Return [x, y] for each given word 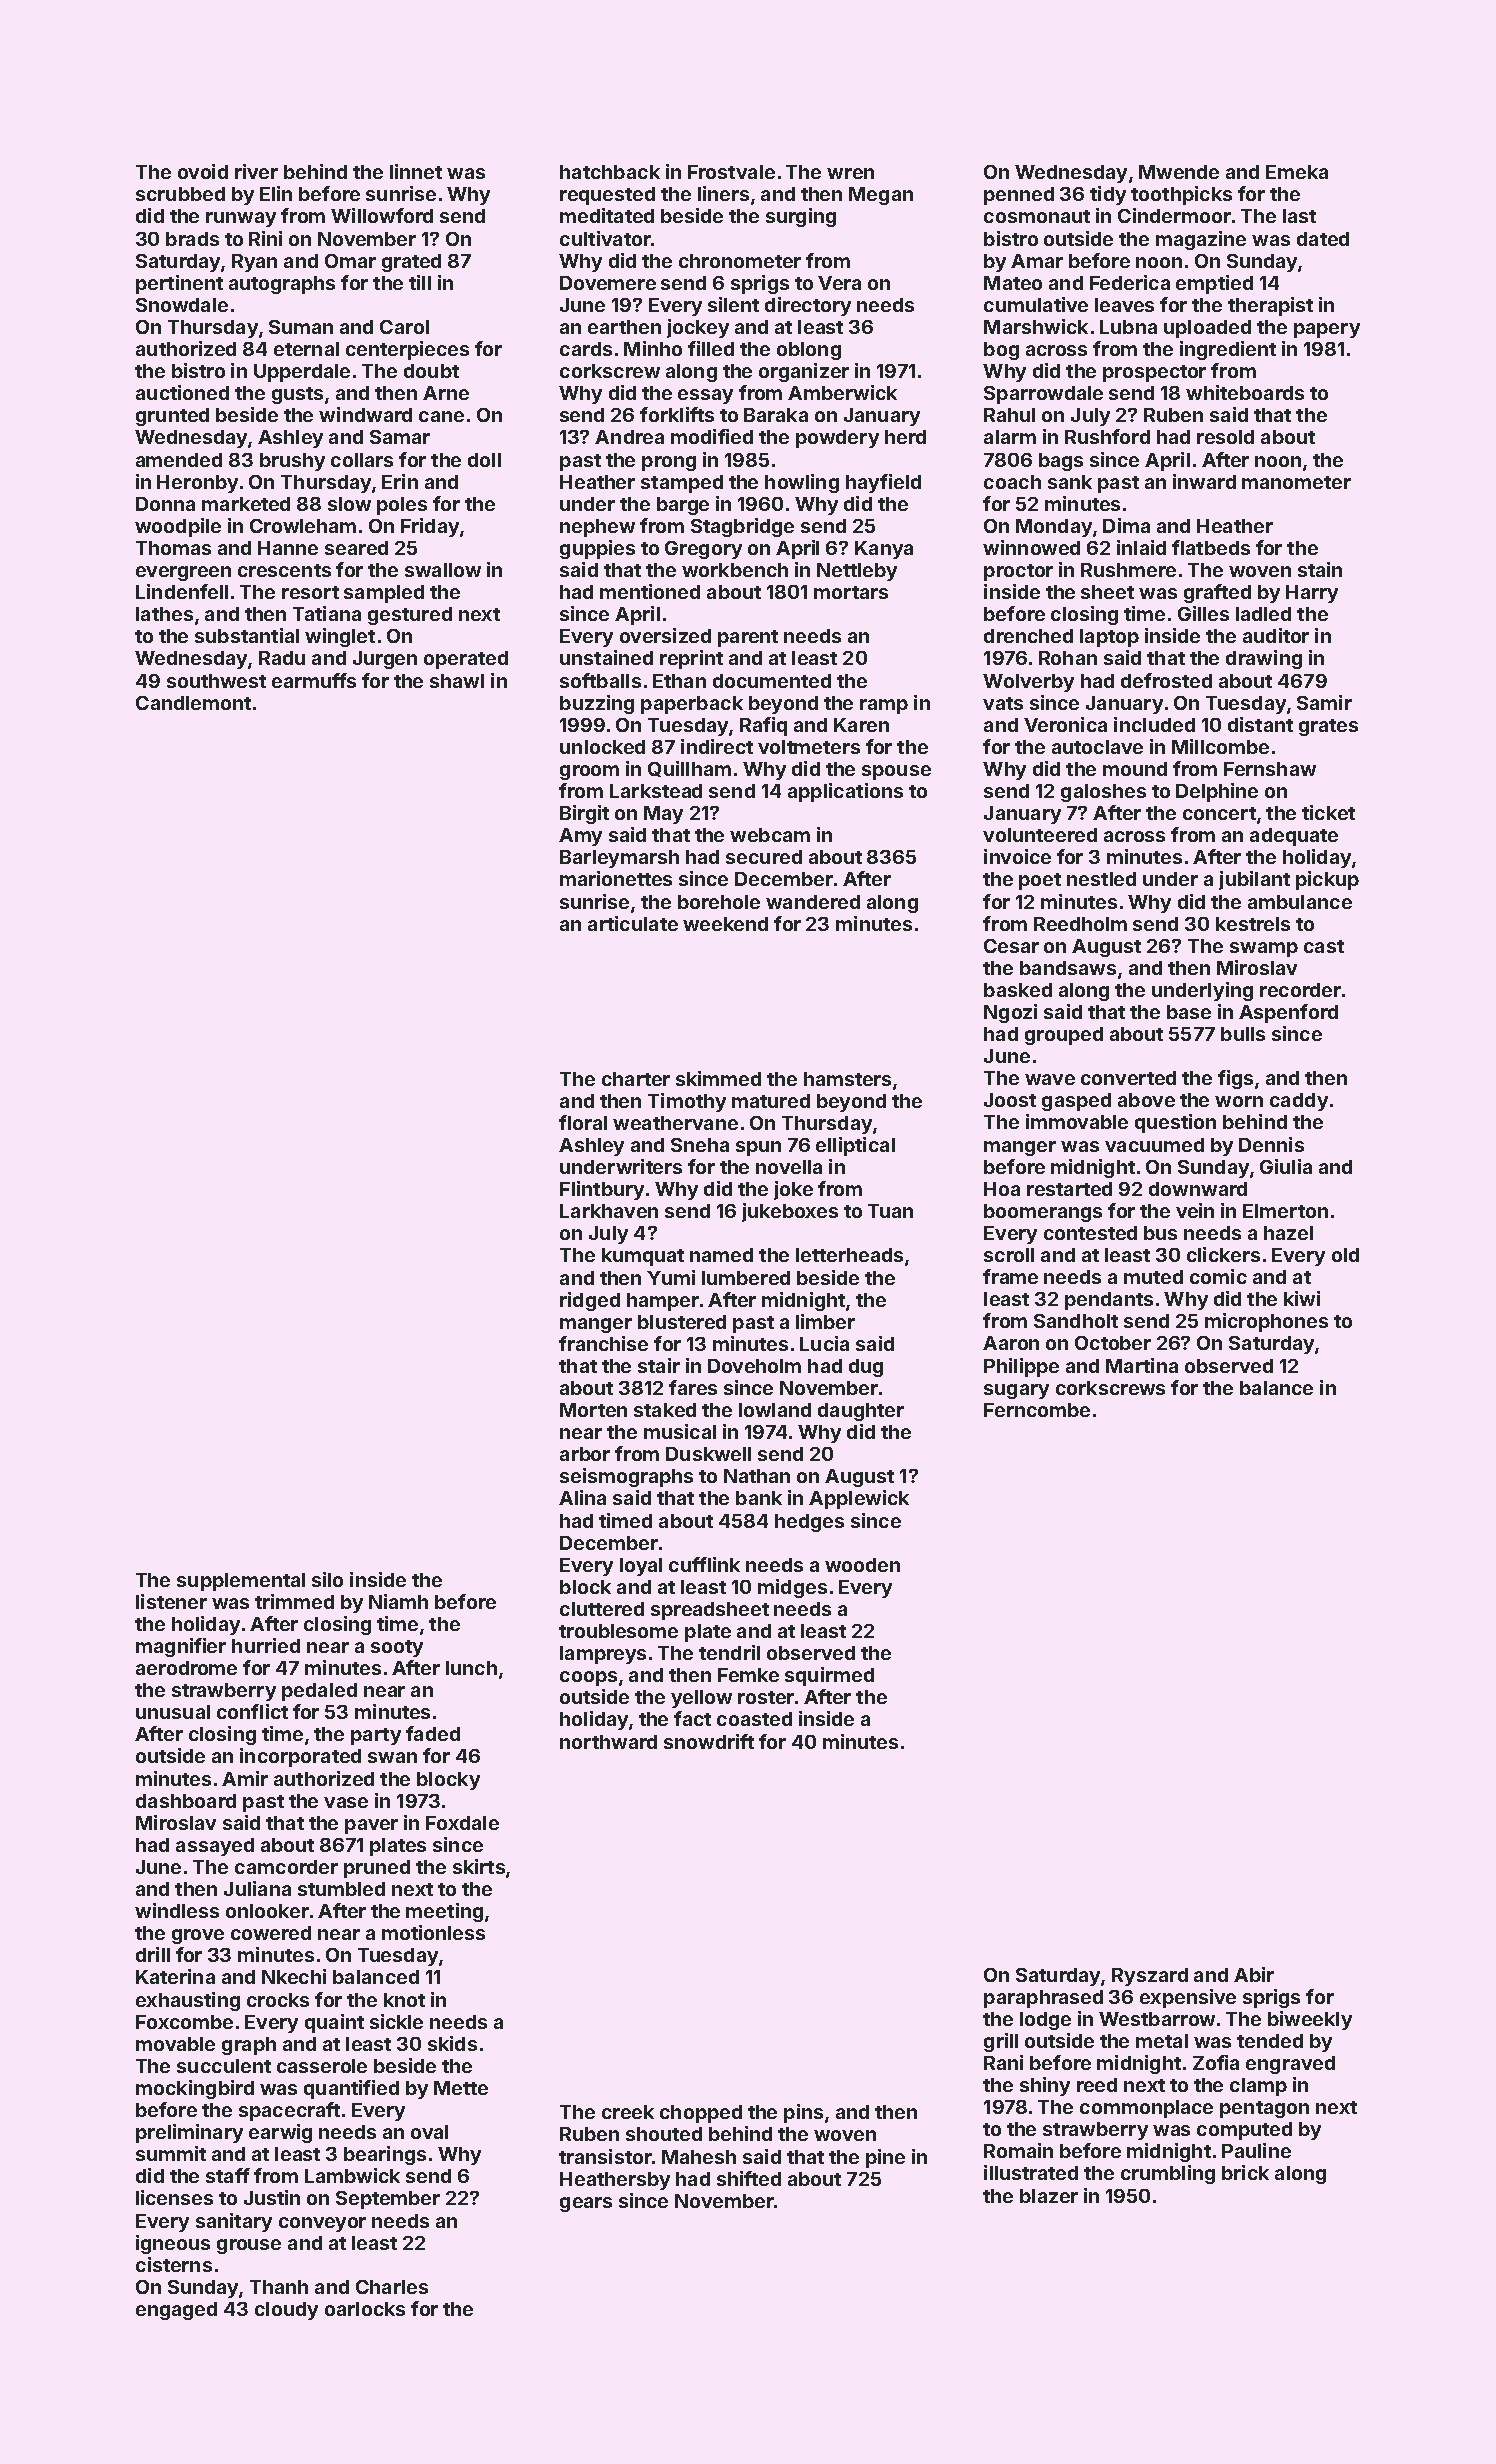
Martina [1142, 1365]
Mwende [1179, 172]
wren [850, 173]
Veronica [1065, 724]
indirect [717, 746]
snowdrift [709, 1741]
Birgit [584, 814]
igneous [173, 2244]
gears [586, 2204]
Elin [276, 193]
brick [1245, 2172]
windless [177, 1910]
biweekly [1310, 2020]
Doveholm [754, 1366]
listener [171, 1601]
